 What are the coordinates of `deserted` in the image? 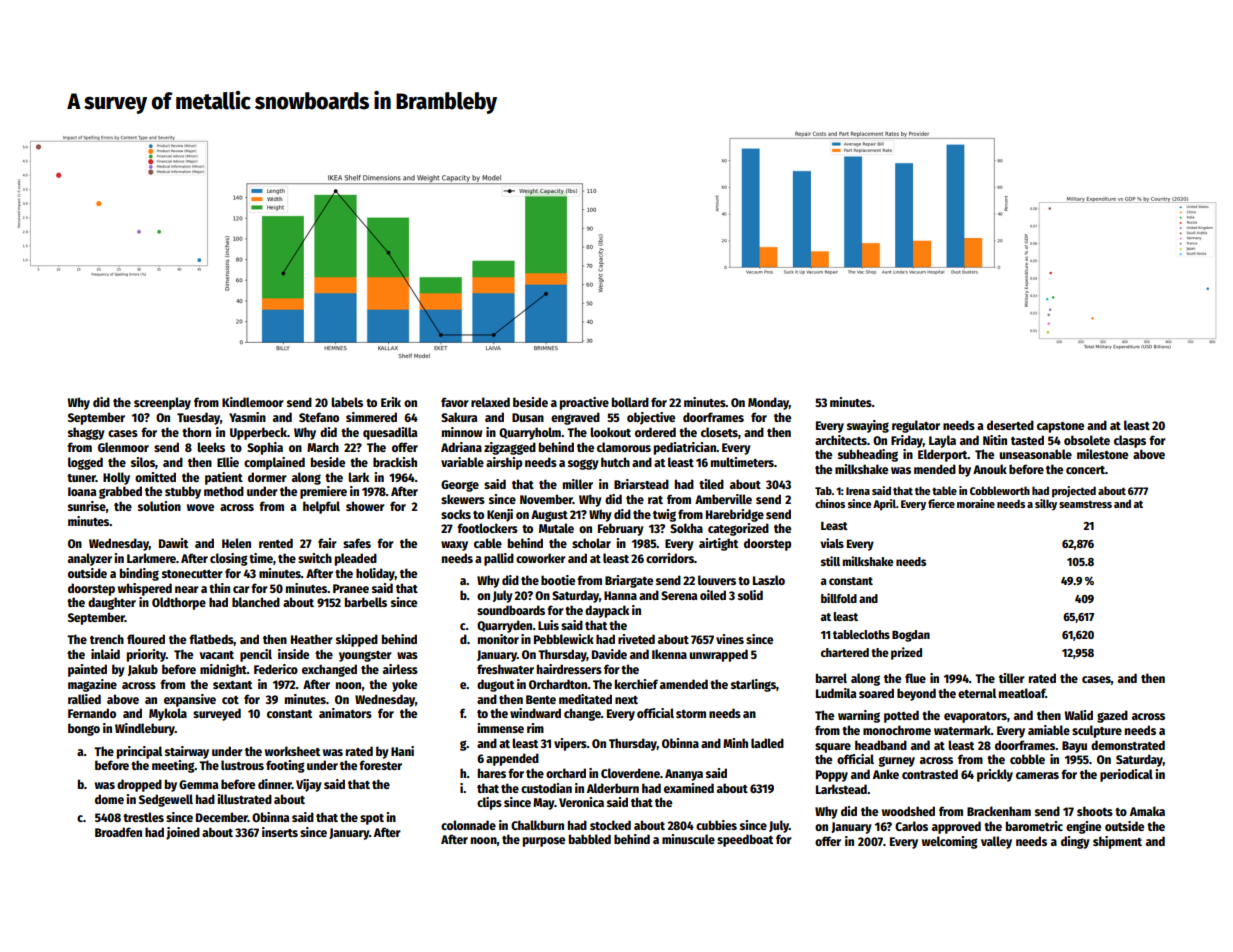 It's located at (1010, 425).
